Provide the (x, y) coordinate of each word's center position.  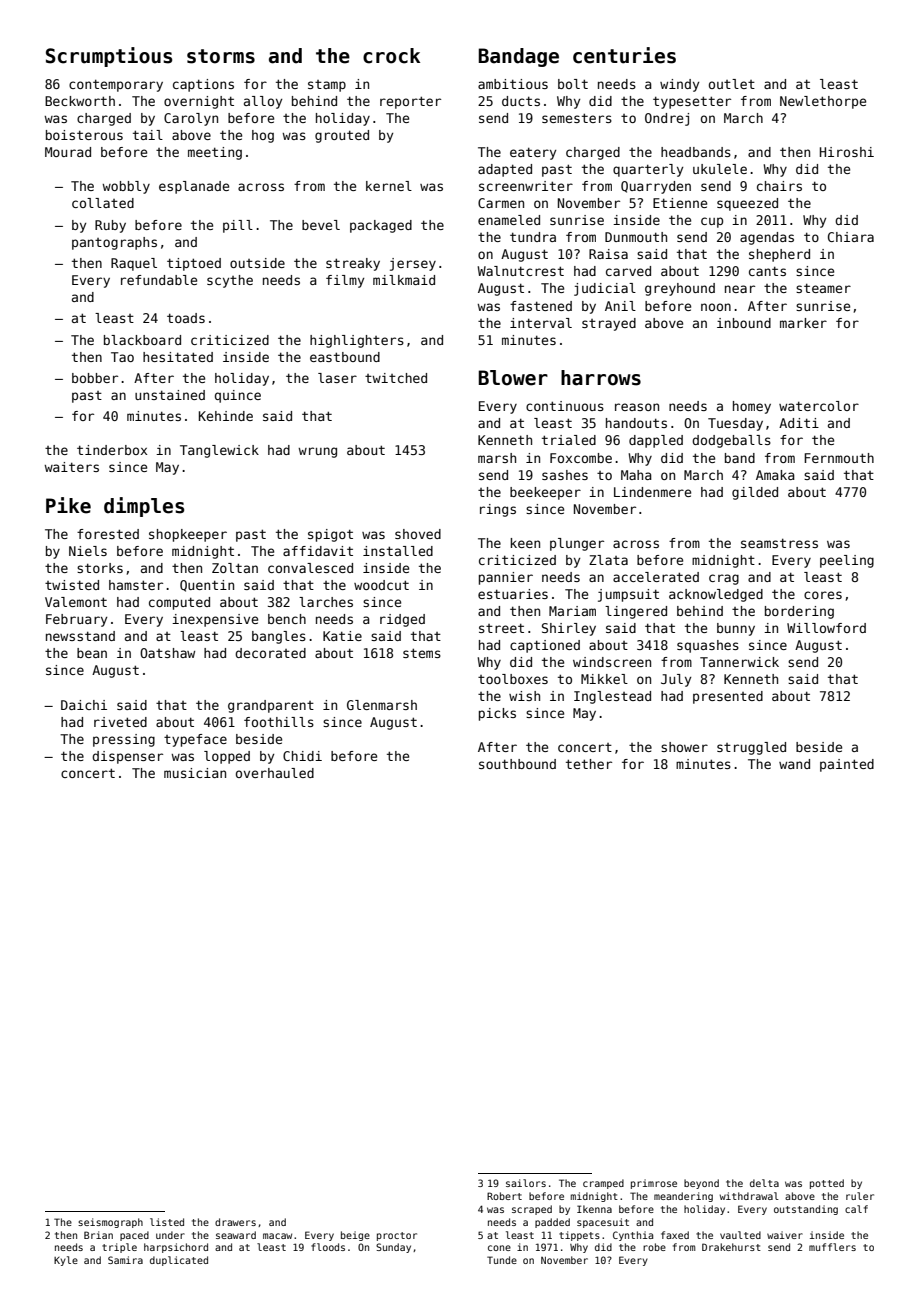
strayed (609, 324)
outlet (732, 84)
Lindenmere (652, 492)
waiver (785, 1235)
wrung (317, 452)
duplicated (179, 1261)
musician (195, 773)
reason (637, 407)
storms (221, 56)
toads (186, 318)
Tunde (502, 1260)
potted (827, 1184)
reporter (410, 102)
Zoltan (235, 568)
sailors (526, 1183)
